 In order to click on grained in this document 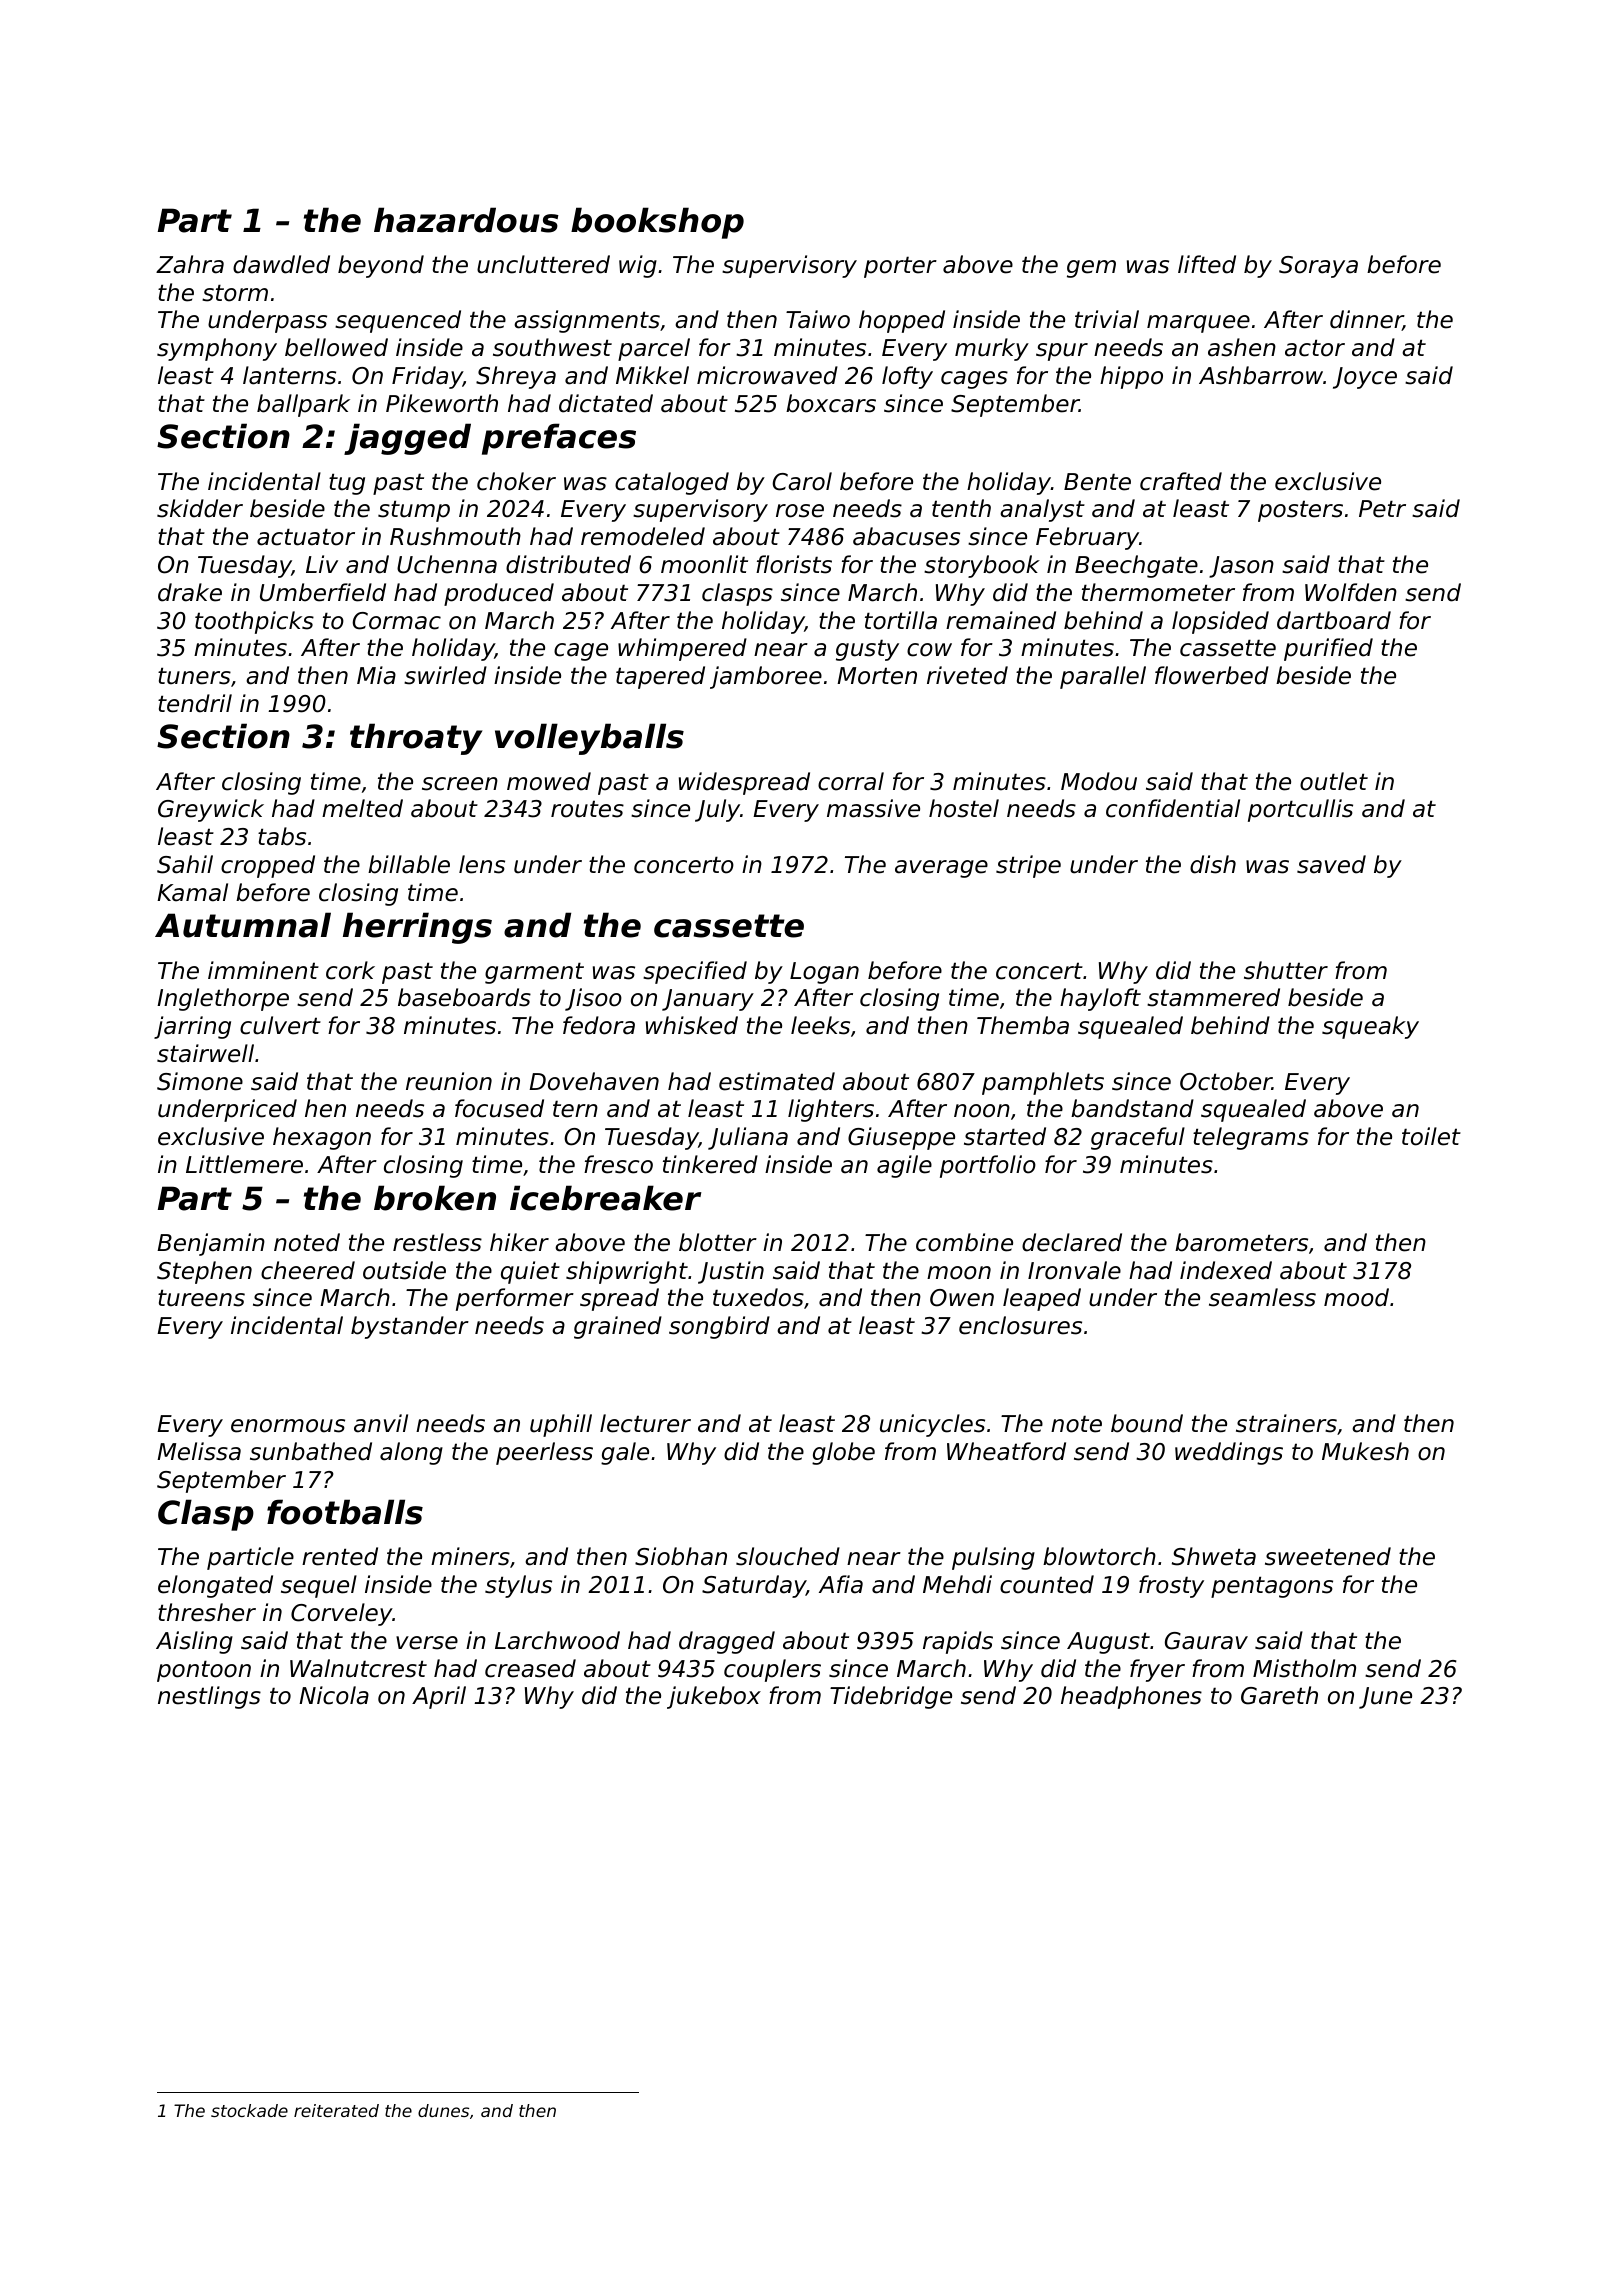, I will do `click(618, 1327)`.
